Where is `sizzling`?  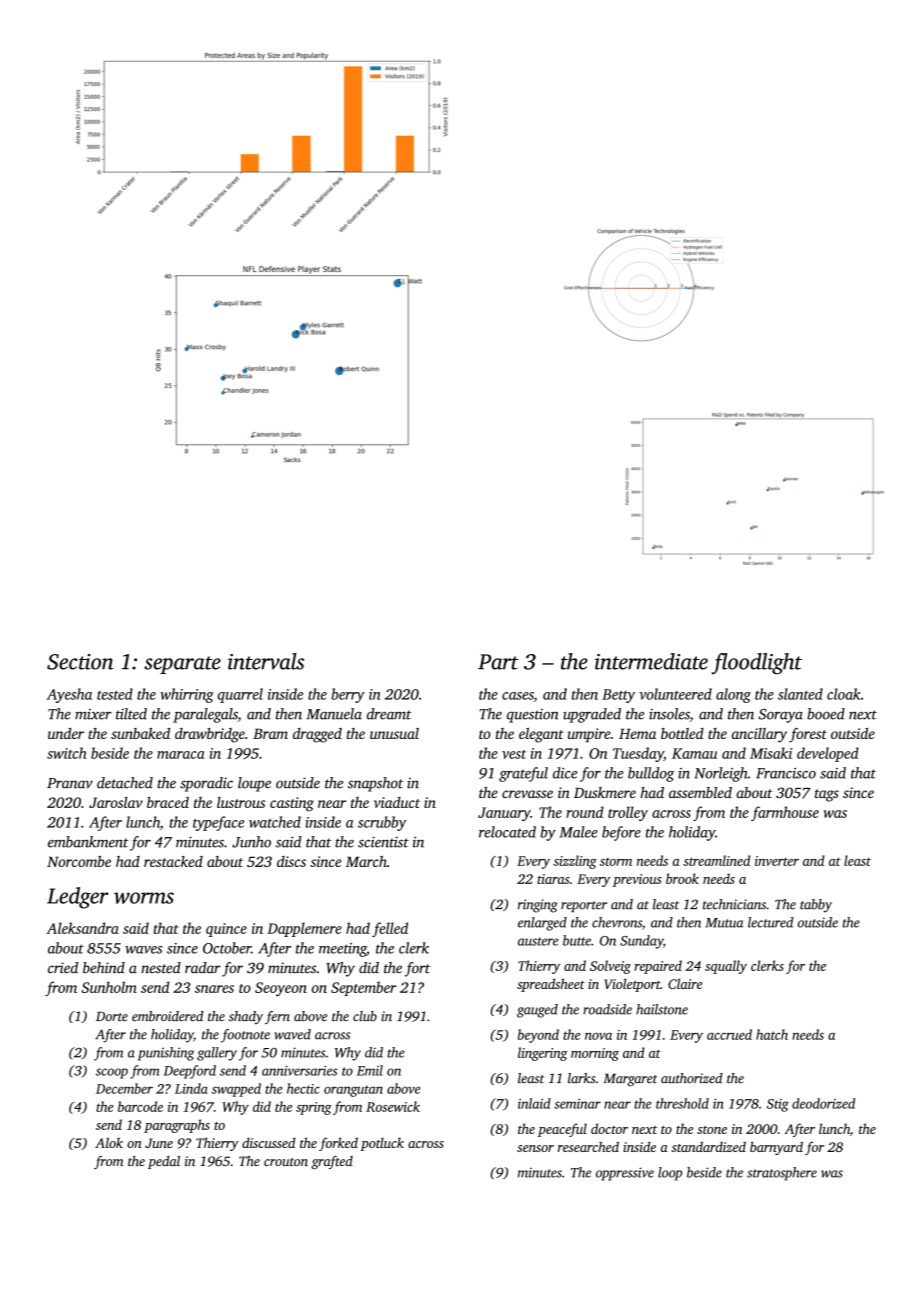 sizzling is located at coordinates (575, 862).
